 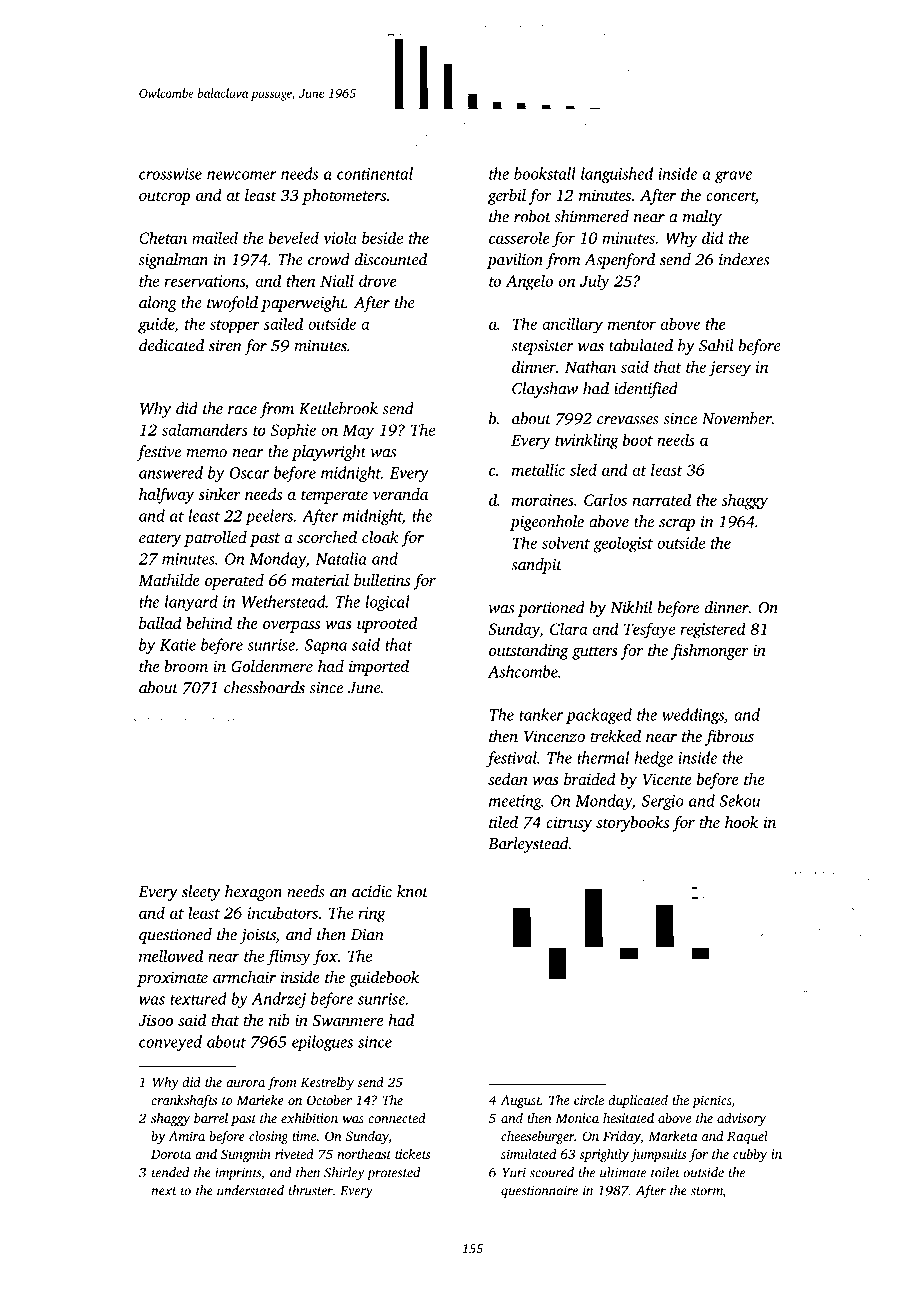 I want to click on uprooted, so click(x=387, y=625).
